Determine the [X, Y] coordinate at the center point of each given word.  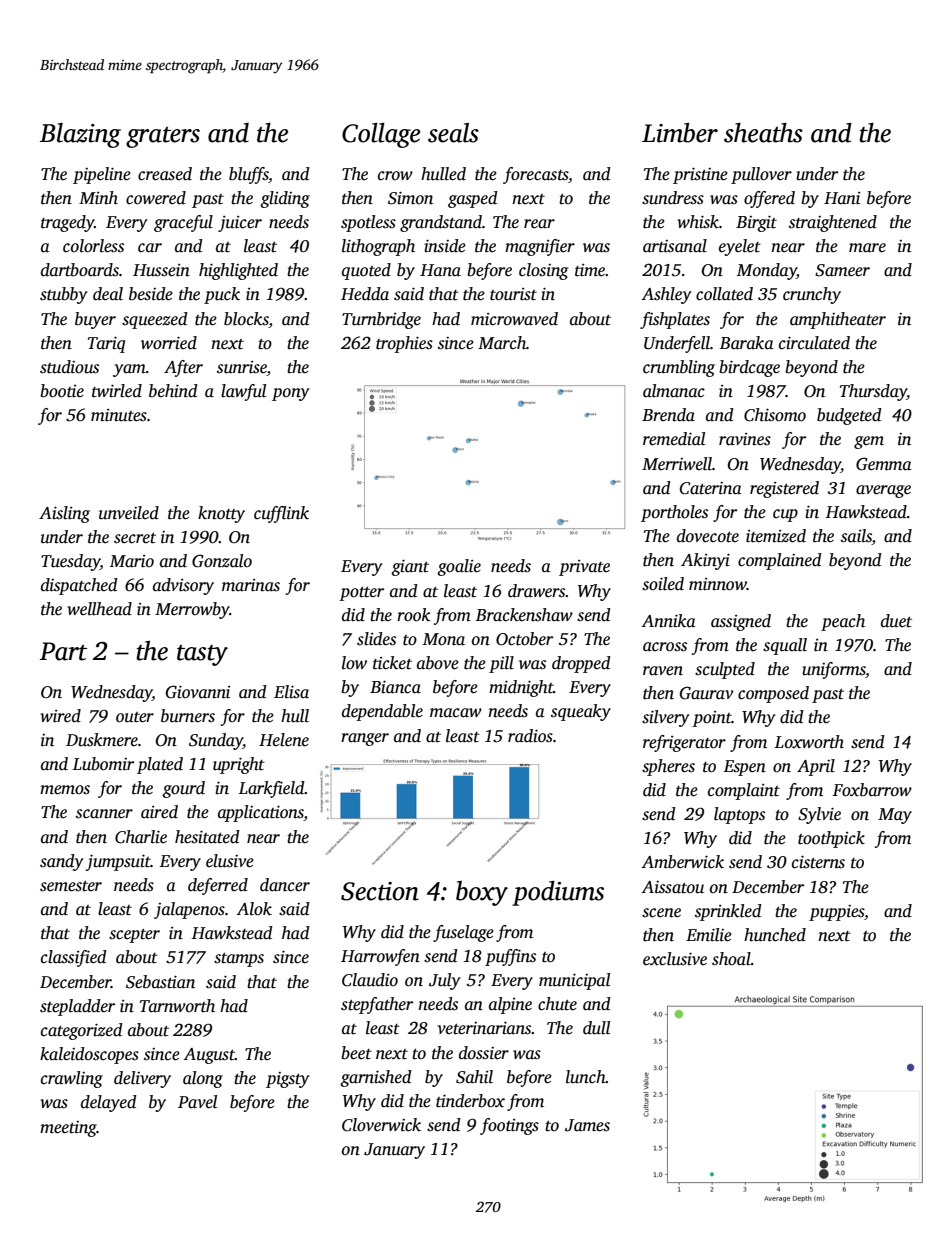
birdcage [749, 368]
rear [539, 223]
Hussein [161, 270]
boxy [482, 893]
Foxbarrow [872, 790]
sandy [61, 862]
